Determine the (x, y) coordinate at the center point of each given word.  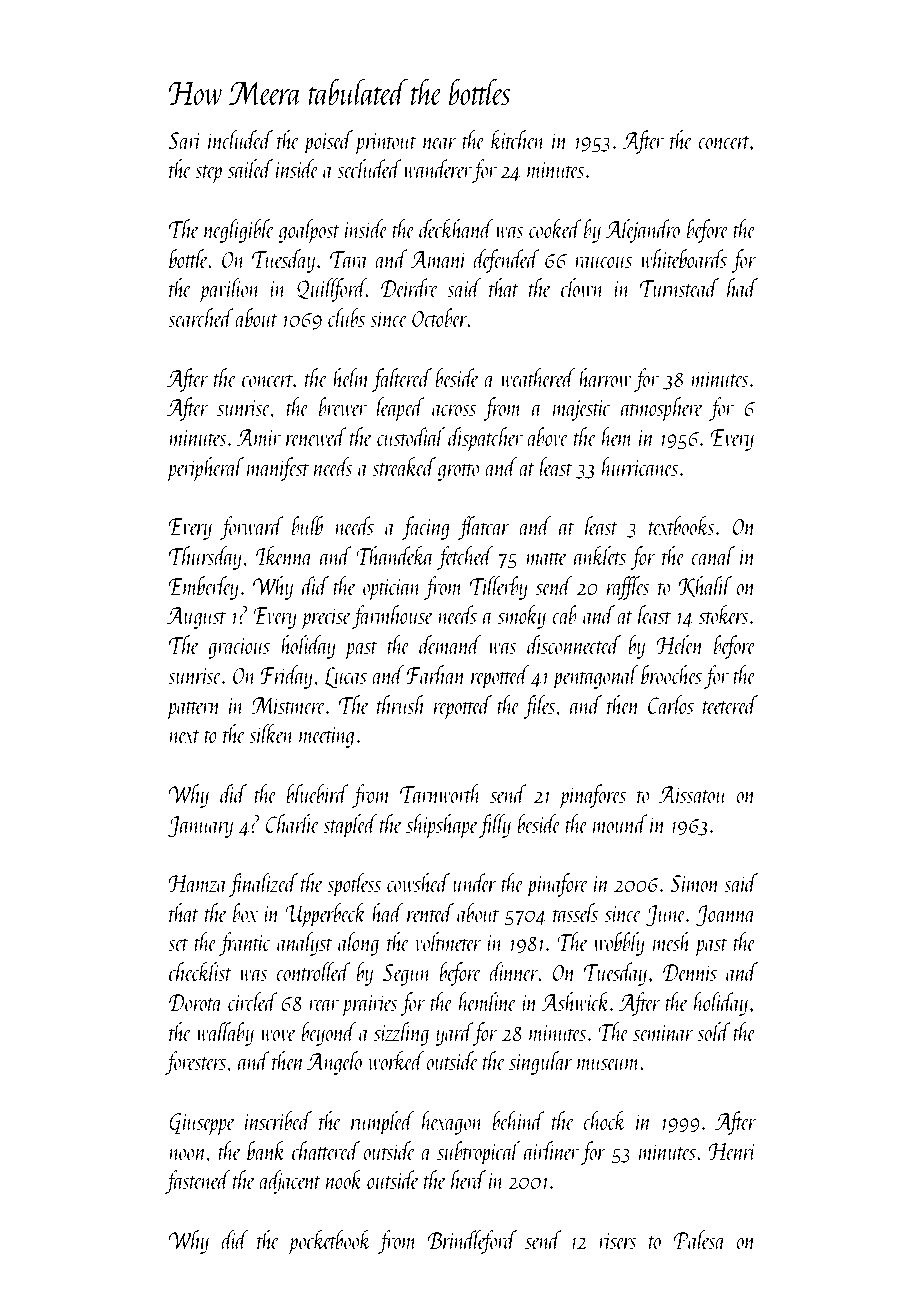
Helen (680, 644)
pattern (194, 710)
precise (326, 619)
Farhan (436, 674)
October (440, 317)
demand (450, 644)
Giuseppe (202, 1124)
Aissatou (693, 794)
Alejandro (642, 231)
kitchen (518, 139)
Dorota (196, 1002)
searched (201, 317)
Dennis (690, 972)
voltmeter (448, 941)
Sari (185, 140)
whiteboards (683, 258)
